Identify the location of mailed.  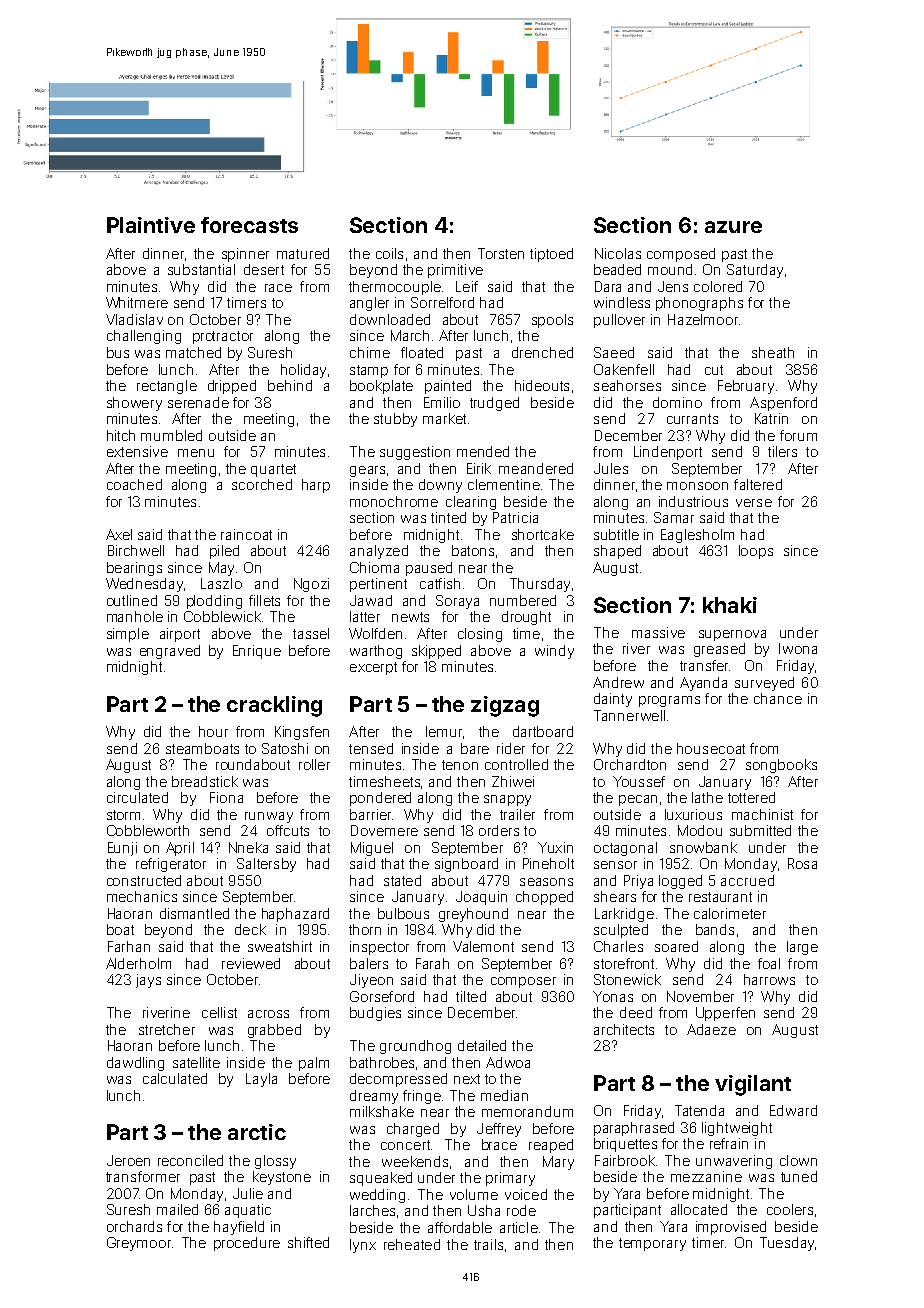
(177, 1209).
